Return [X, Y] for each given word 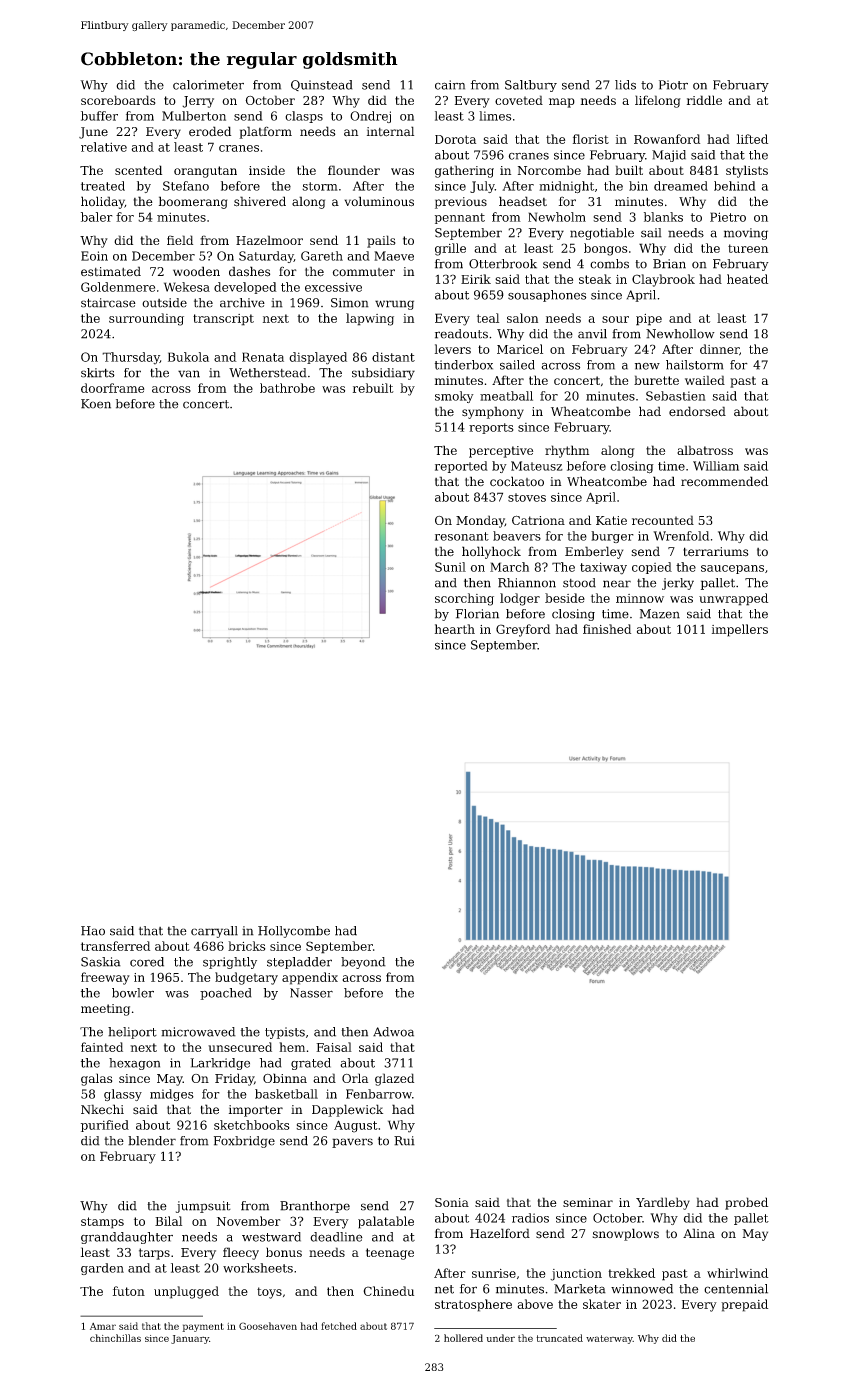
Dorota [455, 139]
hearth [455, 629]
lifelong [658, 101]
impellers [740, 630]
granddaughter [127, 1238]
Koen [96, 404]
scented [138, 170]
